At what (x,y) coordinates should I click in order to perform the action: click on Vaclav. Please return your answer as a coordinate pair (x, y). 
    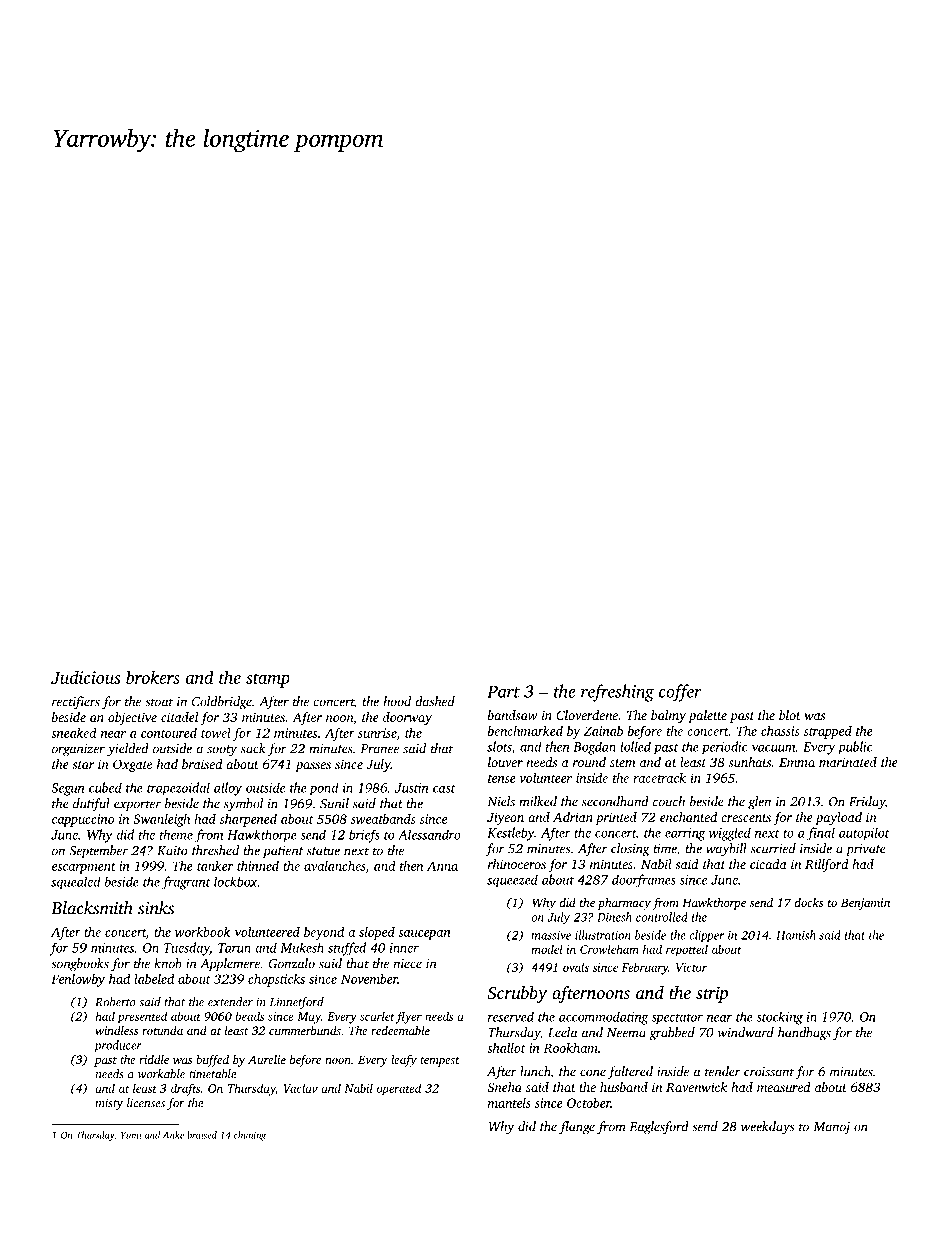
    Looking at the image, I should click on (300, 1088).
